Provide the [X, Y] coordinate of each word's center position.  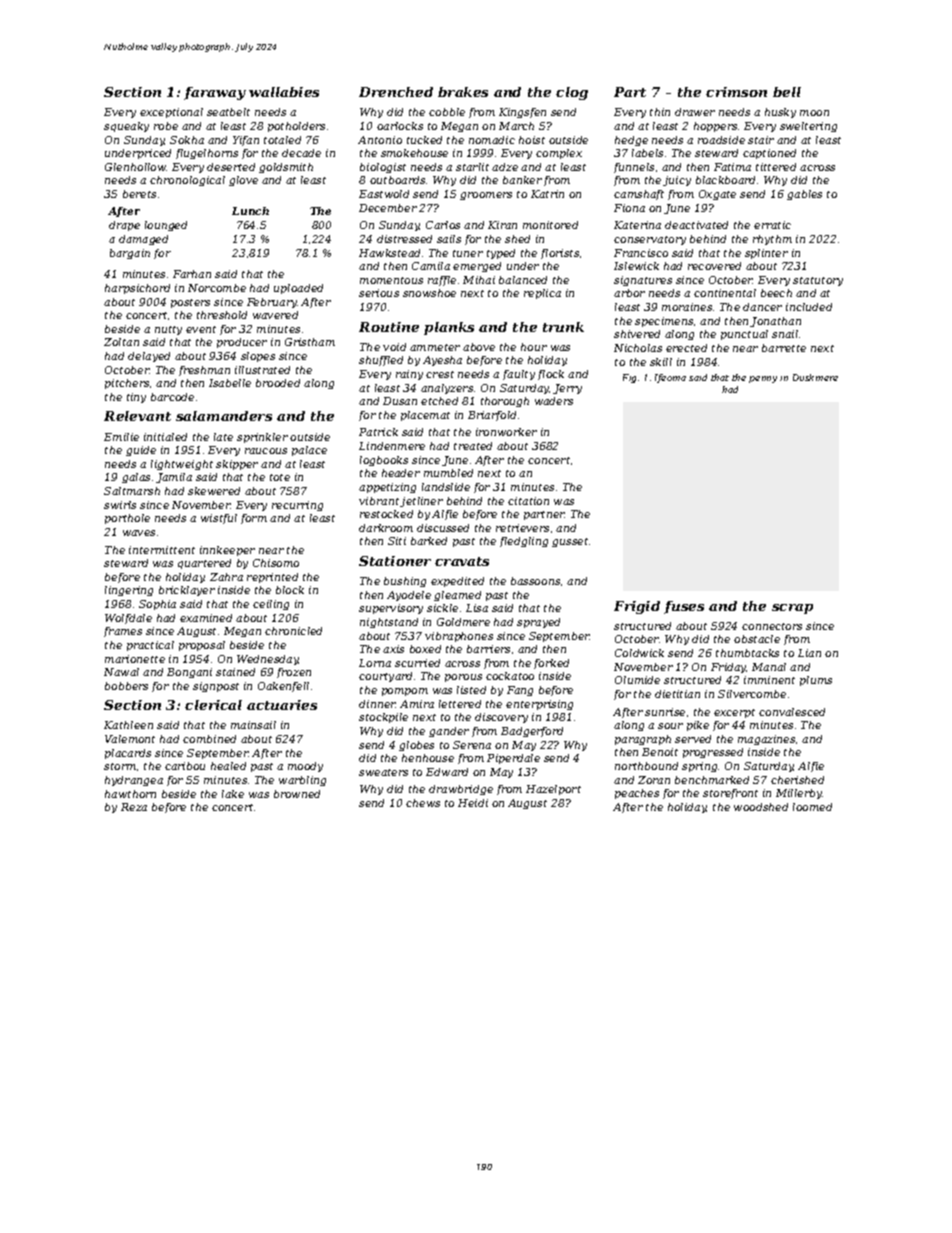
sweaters [383, 772]
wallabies [284, 92]
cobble [447, 112]
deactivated [696, 225]
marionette [135, 659]
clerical [213, 705]
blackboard [725, 180]
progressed [713, 753]
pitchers [127, 384]
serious [379, 293]
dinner [377, 704]
